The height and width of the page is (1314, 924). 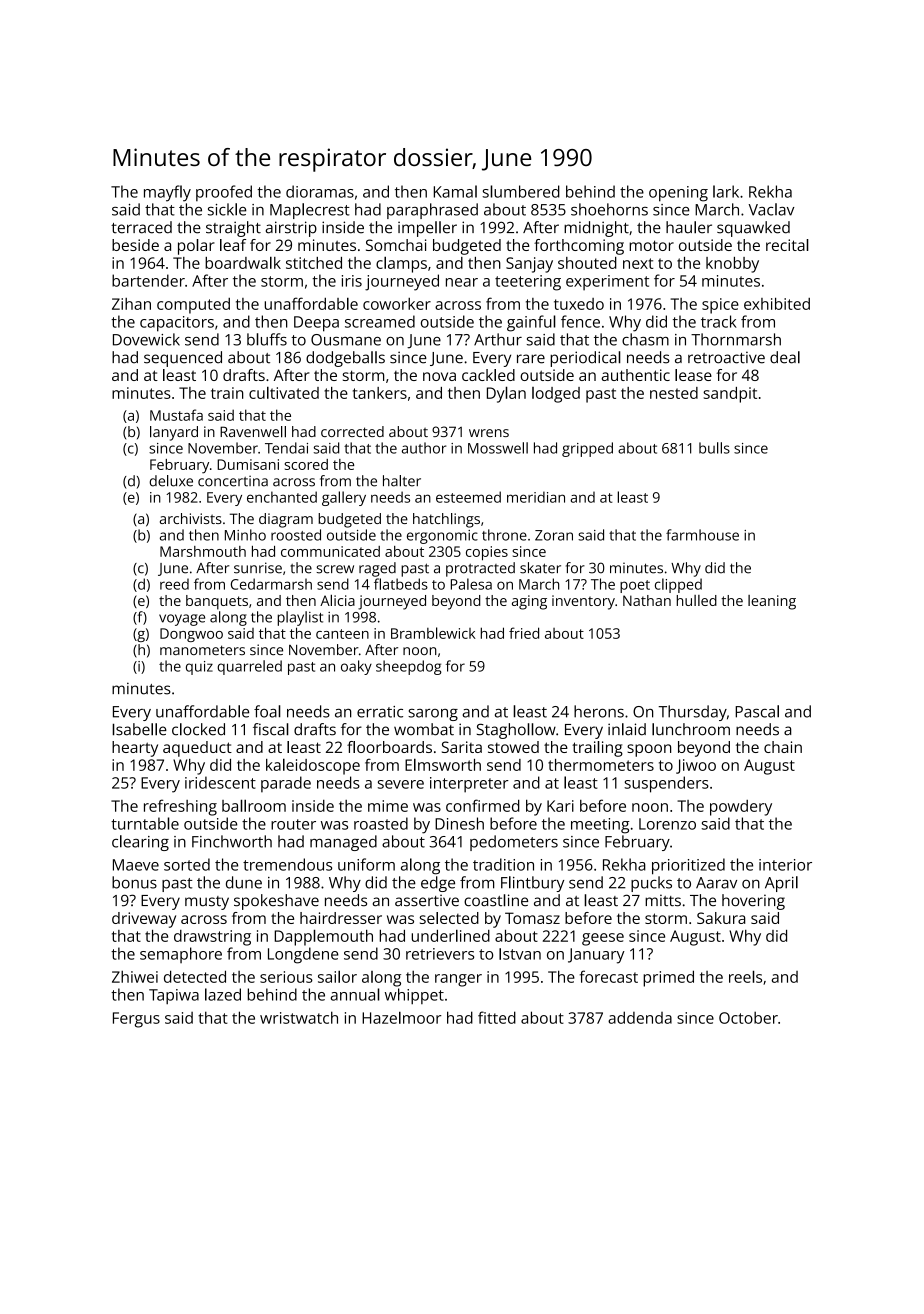 I want to click on sandpit, so click(x=730, y=395).
